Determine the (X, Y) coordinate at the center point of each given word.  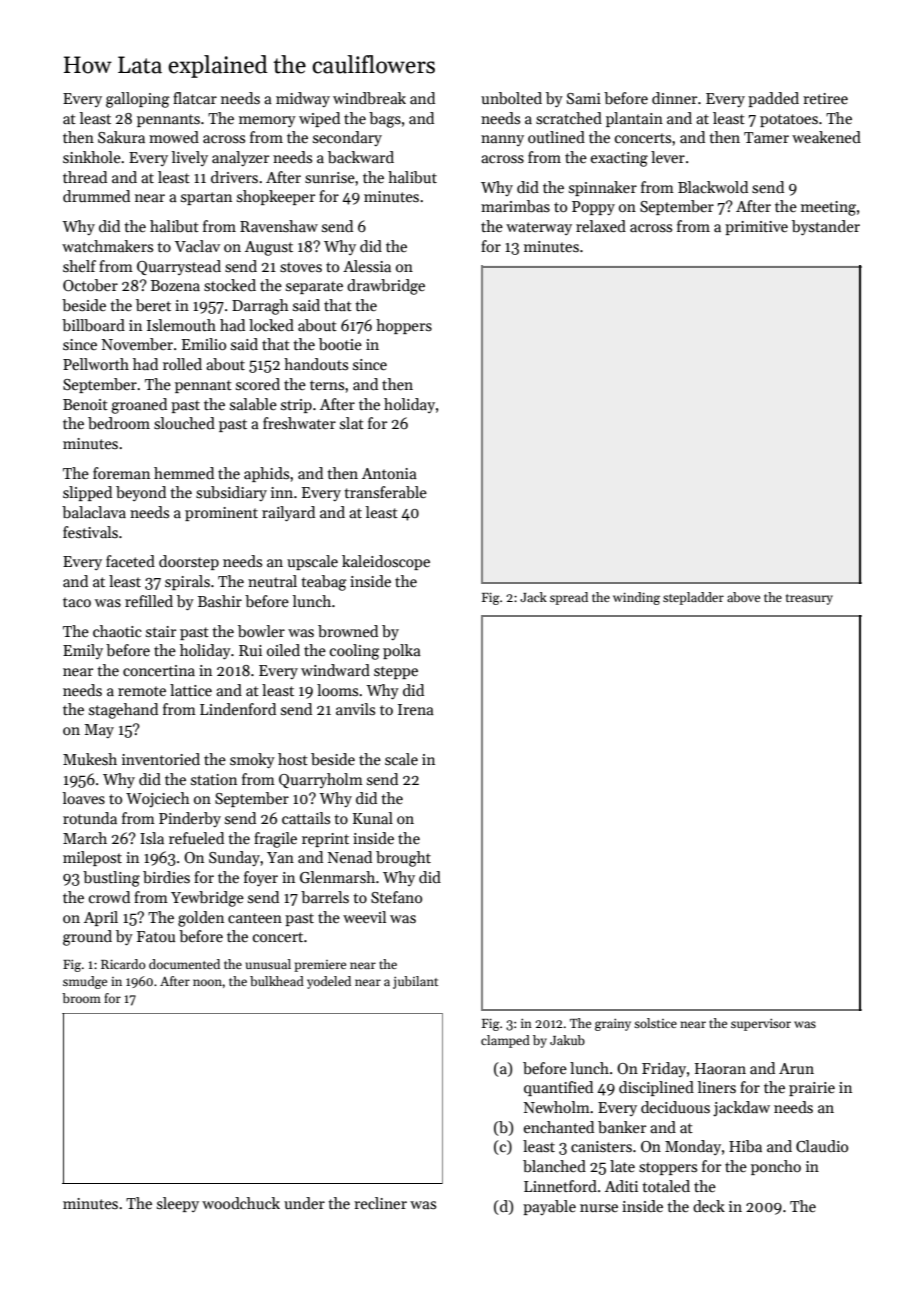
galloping (138, 100)
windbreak (369, 98)
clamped (505, 1041)
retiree (825, 98)
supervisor (761, 1024)
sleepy (178, 1204)
